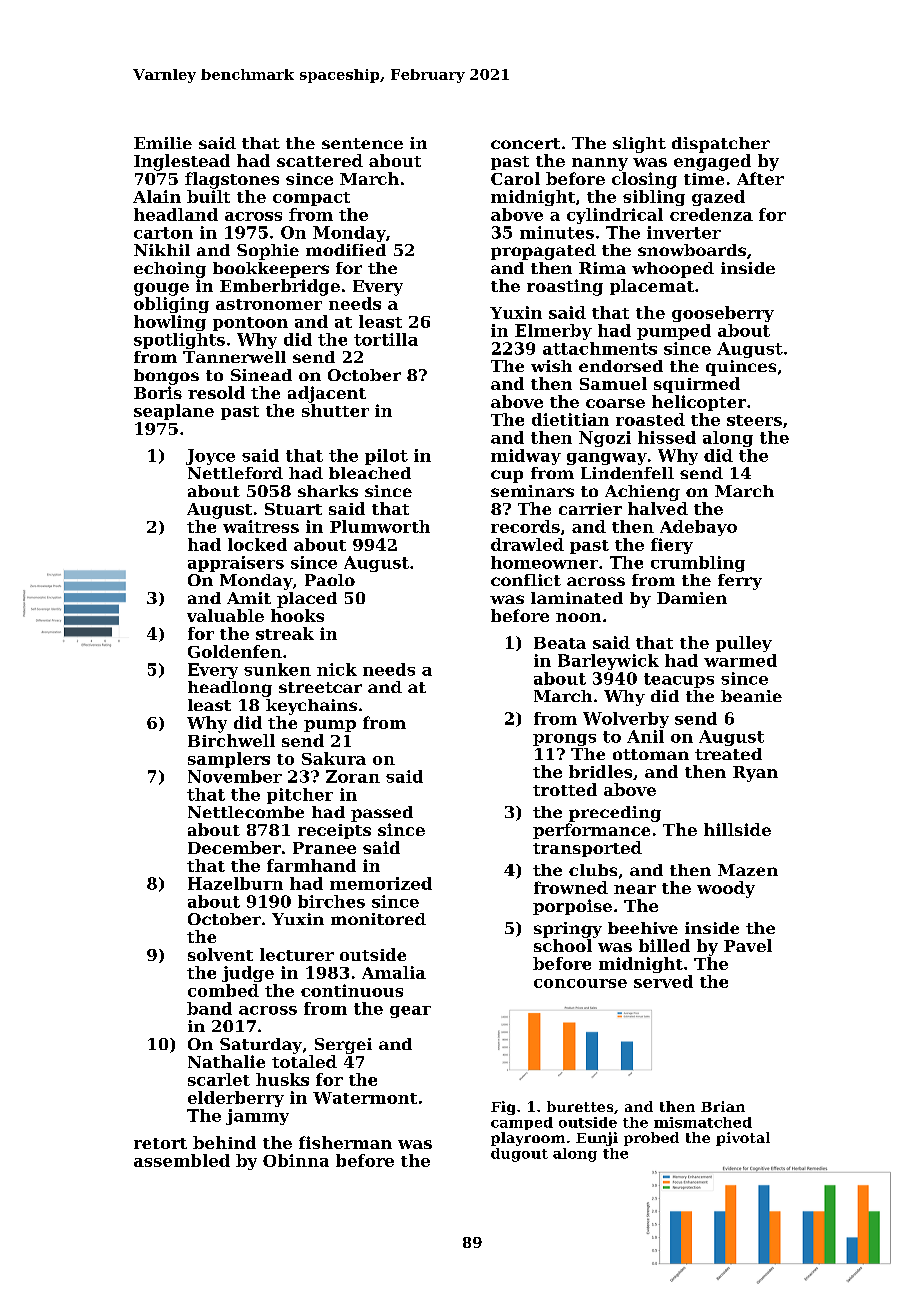 The height and width of the page is (1311, 924). I want to click on Mazen, so click(748, 870).
